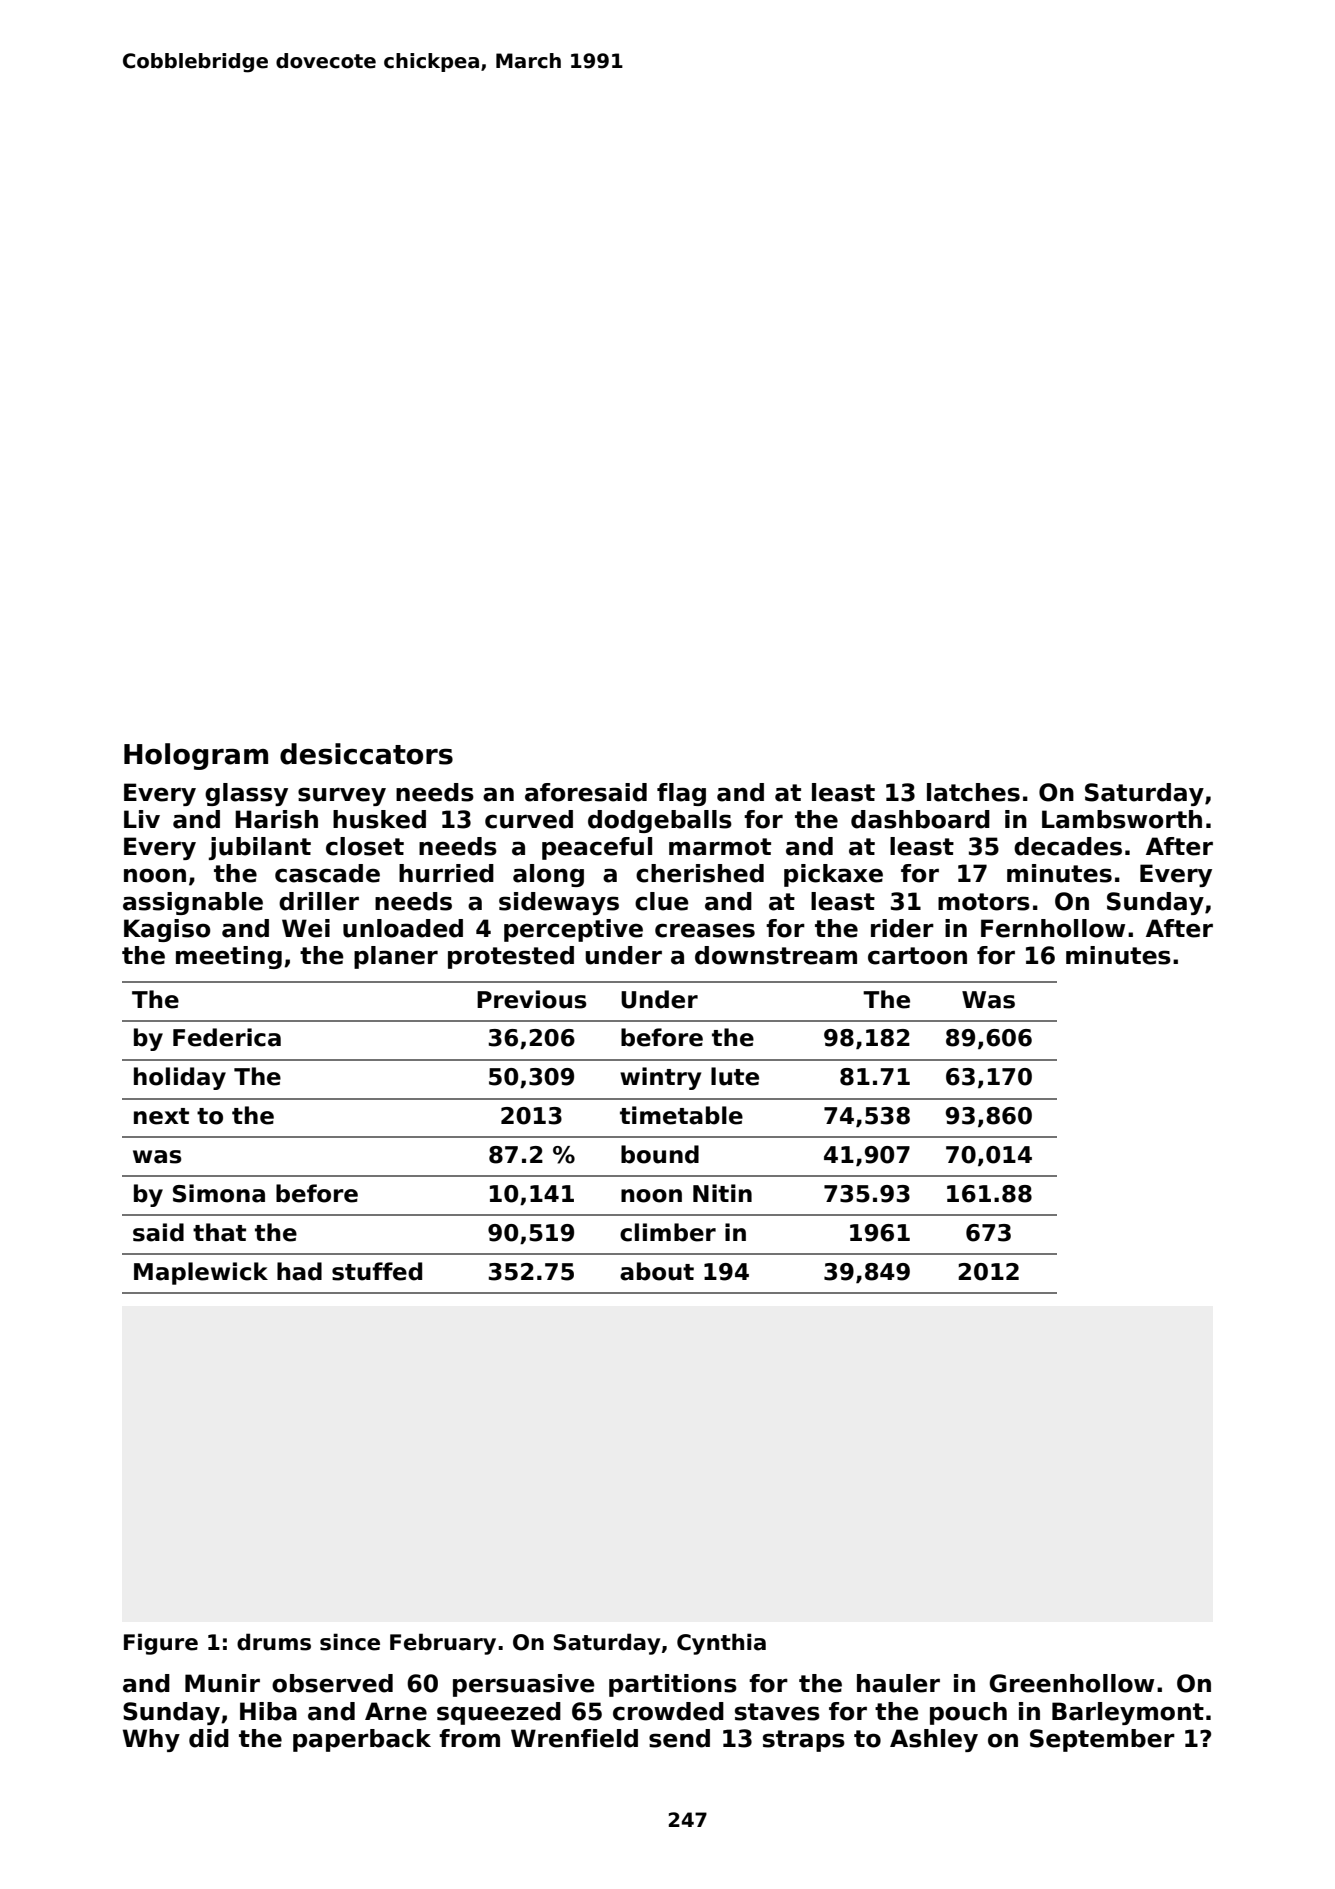 Image resolution: width=1335 pixels, height=1889 pixels. Describe the element at coordinates (681, 794) in the document. I see `flag` at that location.
